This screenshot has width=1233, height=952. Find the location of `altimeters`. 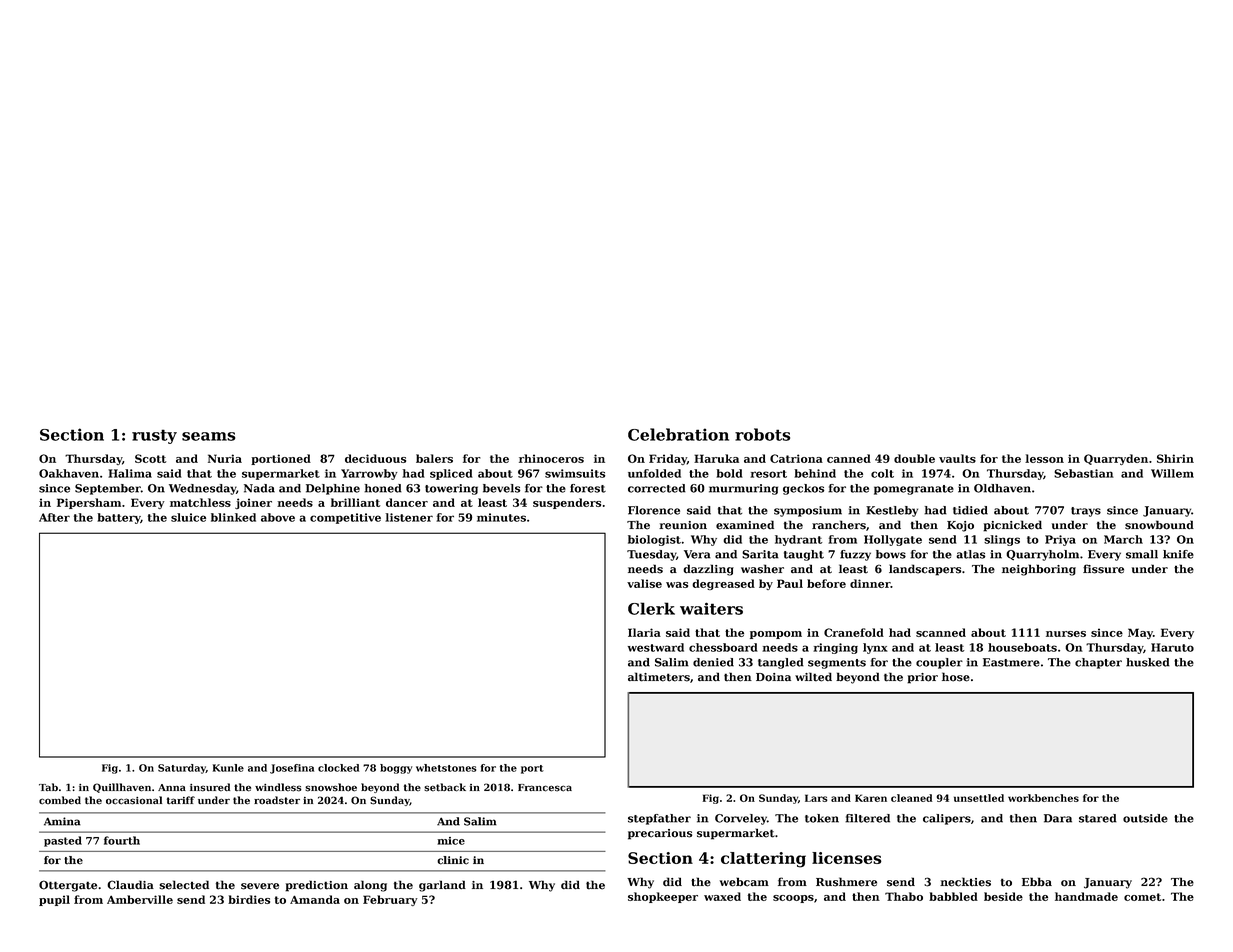

altimeters is located at coordinates (659, 677).
